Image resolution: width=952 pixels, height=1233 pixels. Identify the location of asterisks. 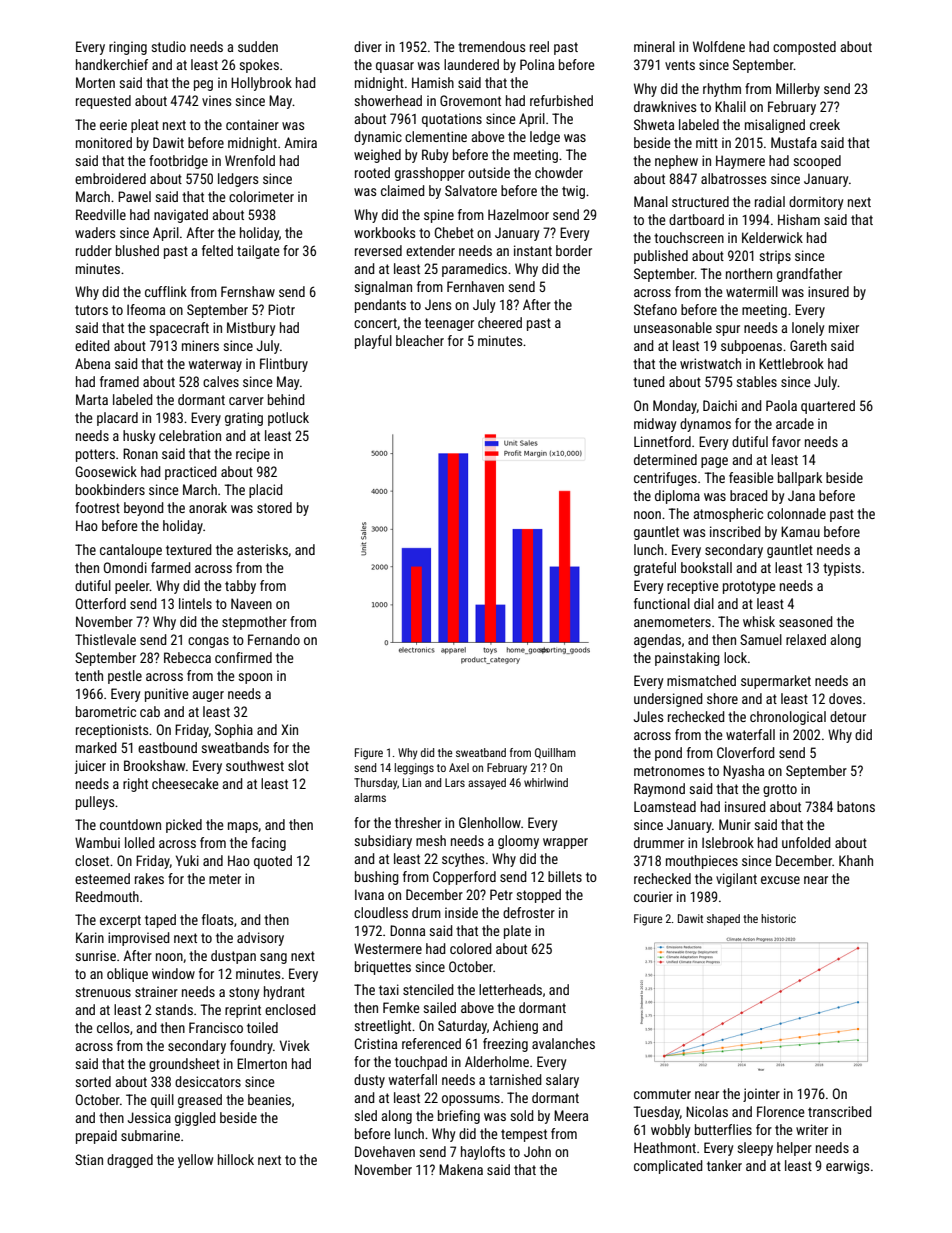
(262, 549).
